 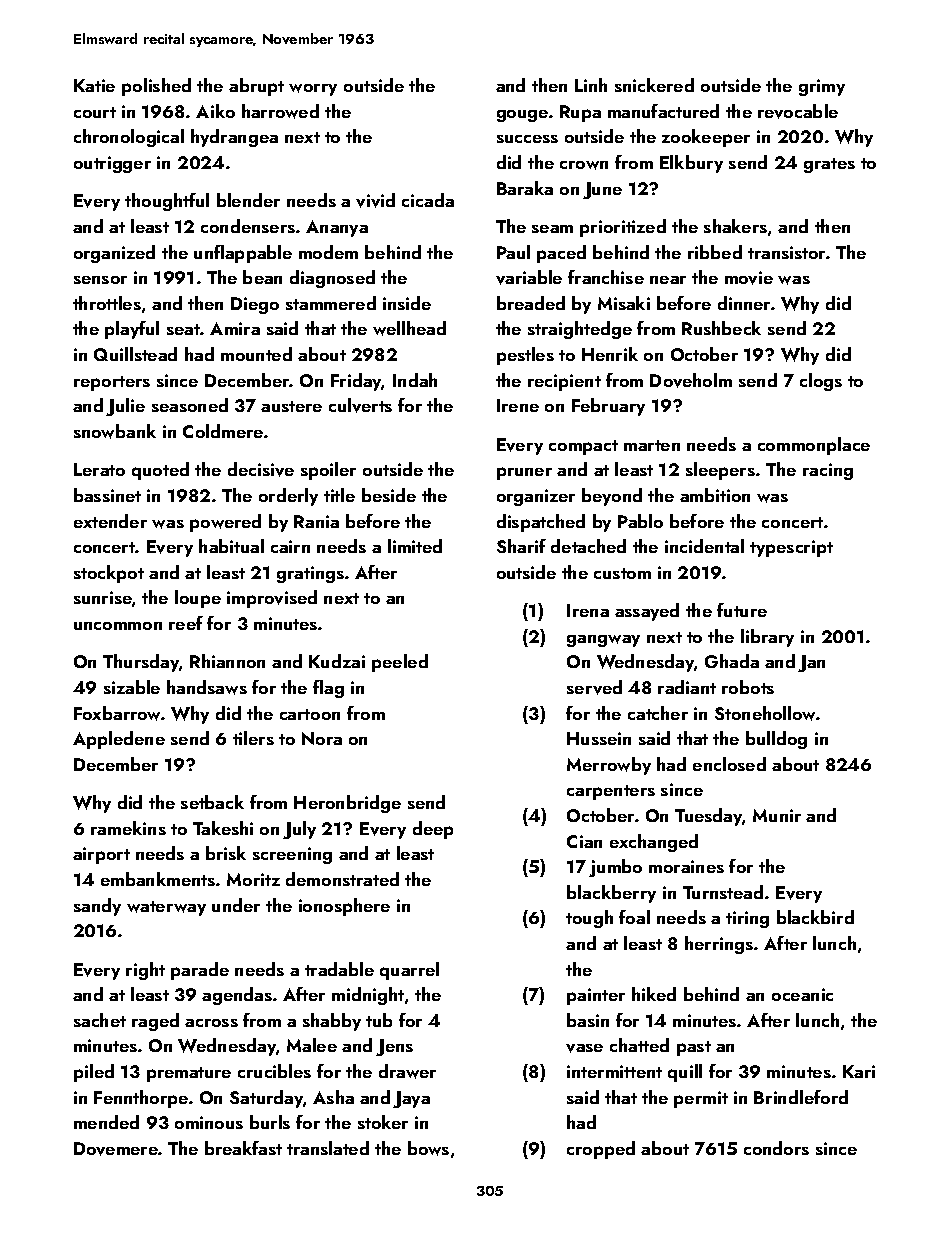 I want to click on Julie, so click(x=125, y=407).
